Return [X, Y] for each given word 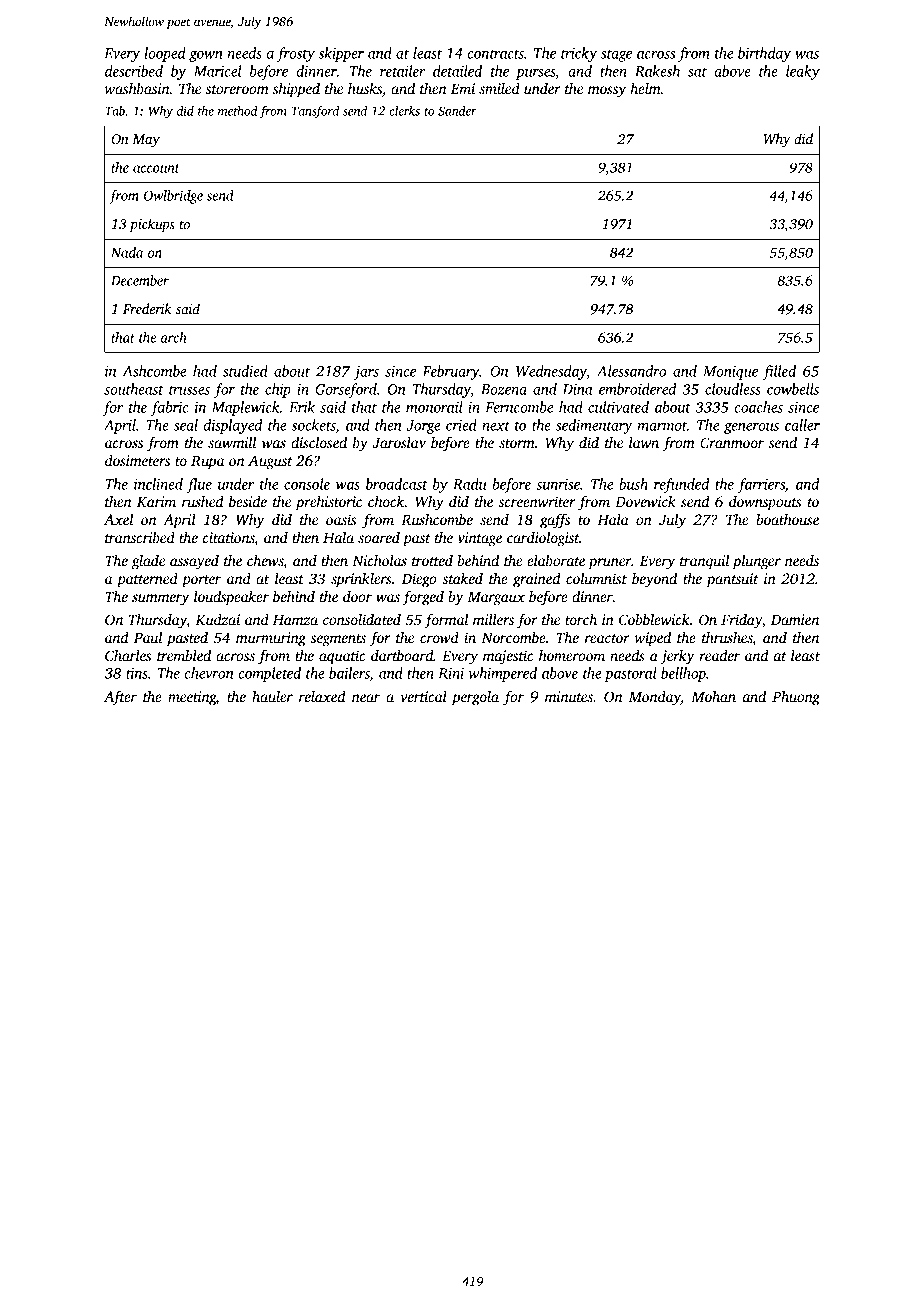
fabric [169, 408]
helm [645, 88]
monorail [434, 407]
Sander [457, 111]
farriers [761, 485]
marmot [662, 426]
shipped [296, 90]
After [120, 698]
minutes [569, 696]
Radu [469, 484]
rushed [202, 501]
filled [779, 372]
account [156, 168]
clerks [404, 111]
